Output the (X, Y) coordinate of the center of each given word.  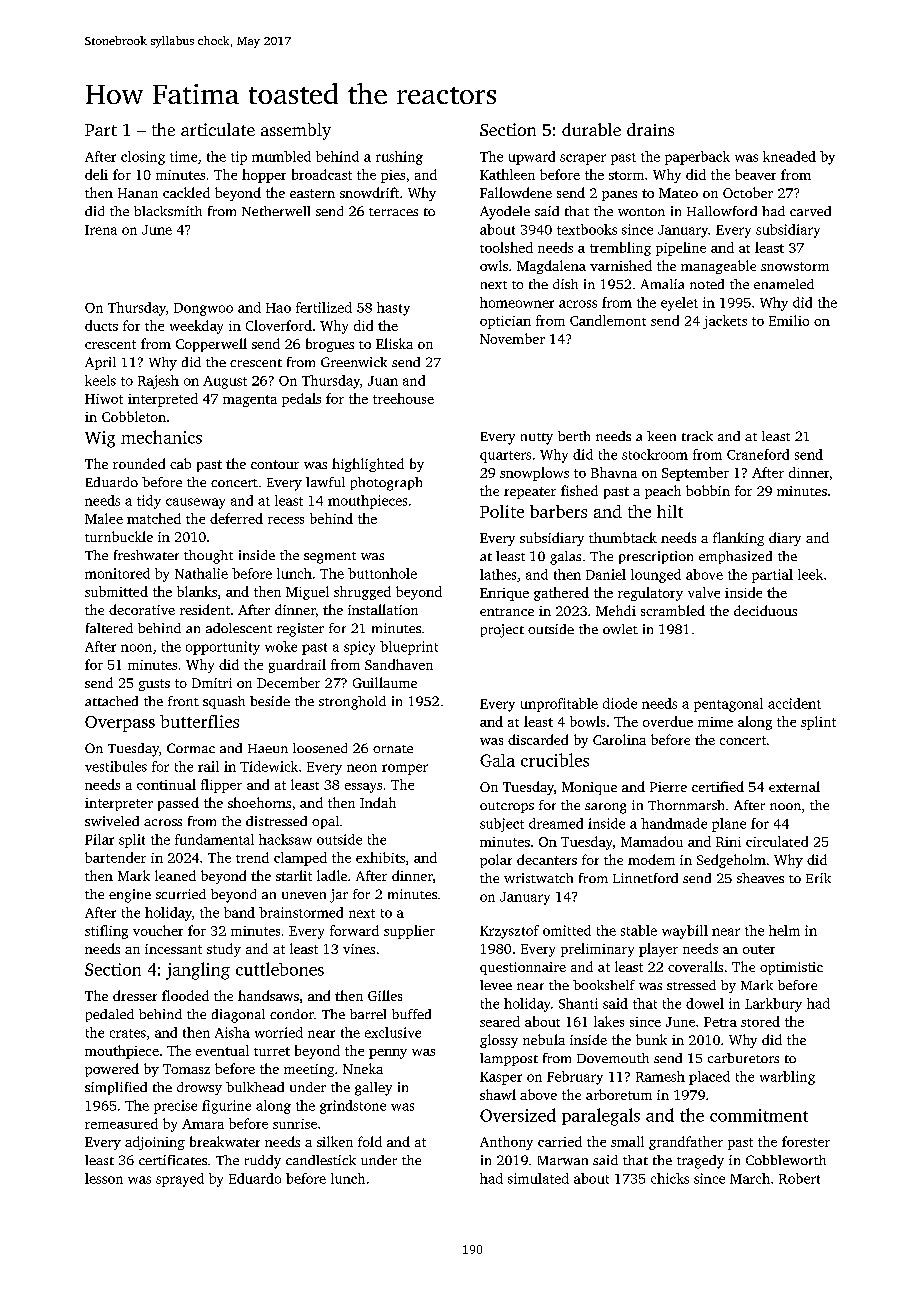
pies (393, 176)
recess (286, 520)
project (502, 631)
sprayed (180, 1180)
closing (143, 158)
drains (650, 129)
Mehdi (616, 610)
